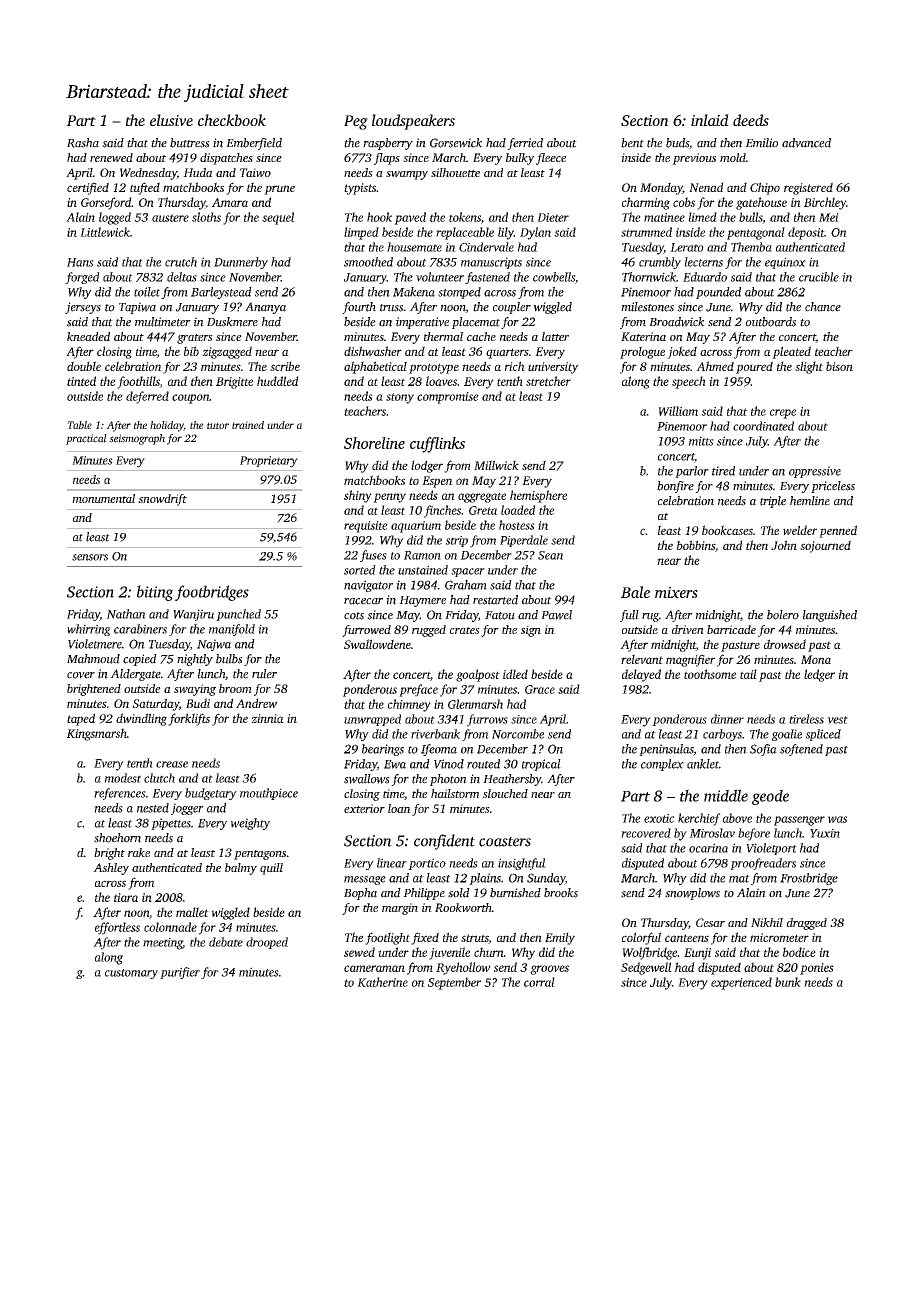 The height and width of the image is (1308, 924). What do you see at coordinates (540, 689) in the image?
I see `Grace` at bounding box center [540, 689].
